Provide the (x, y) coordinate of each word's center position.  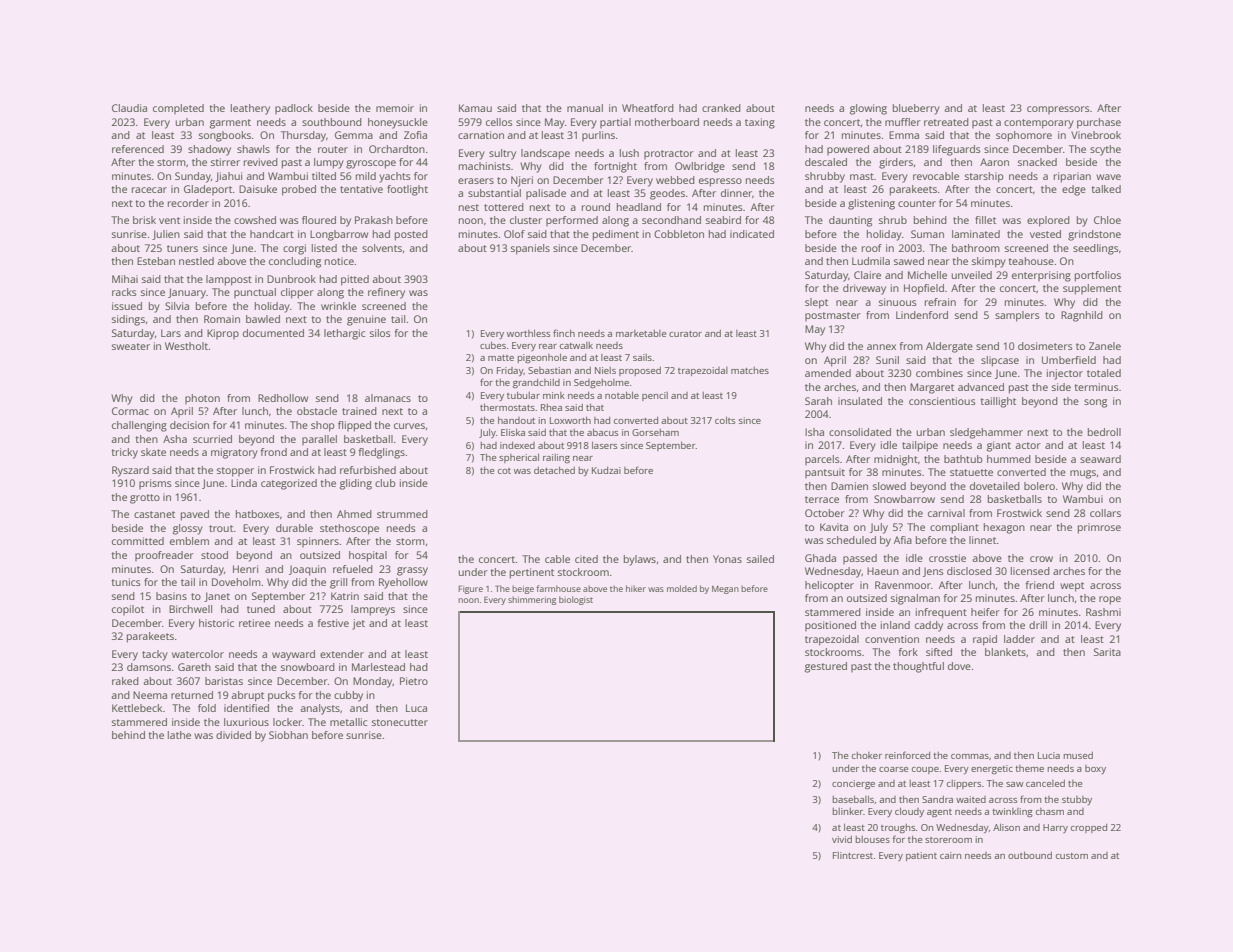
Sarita (1107, 652)
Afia (903, 540)
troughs (898, 829)
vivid (842, 839)
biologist (576, 600)
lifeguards (957, 150)
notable (622, 395)
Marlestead (378, 667)
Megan (725, 590)
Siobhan (288, 735)
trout (221, 528)
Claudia (129, 108)
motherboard (667, 122)
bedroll (1104, 432)
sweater (131, 346)
